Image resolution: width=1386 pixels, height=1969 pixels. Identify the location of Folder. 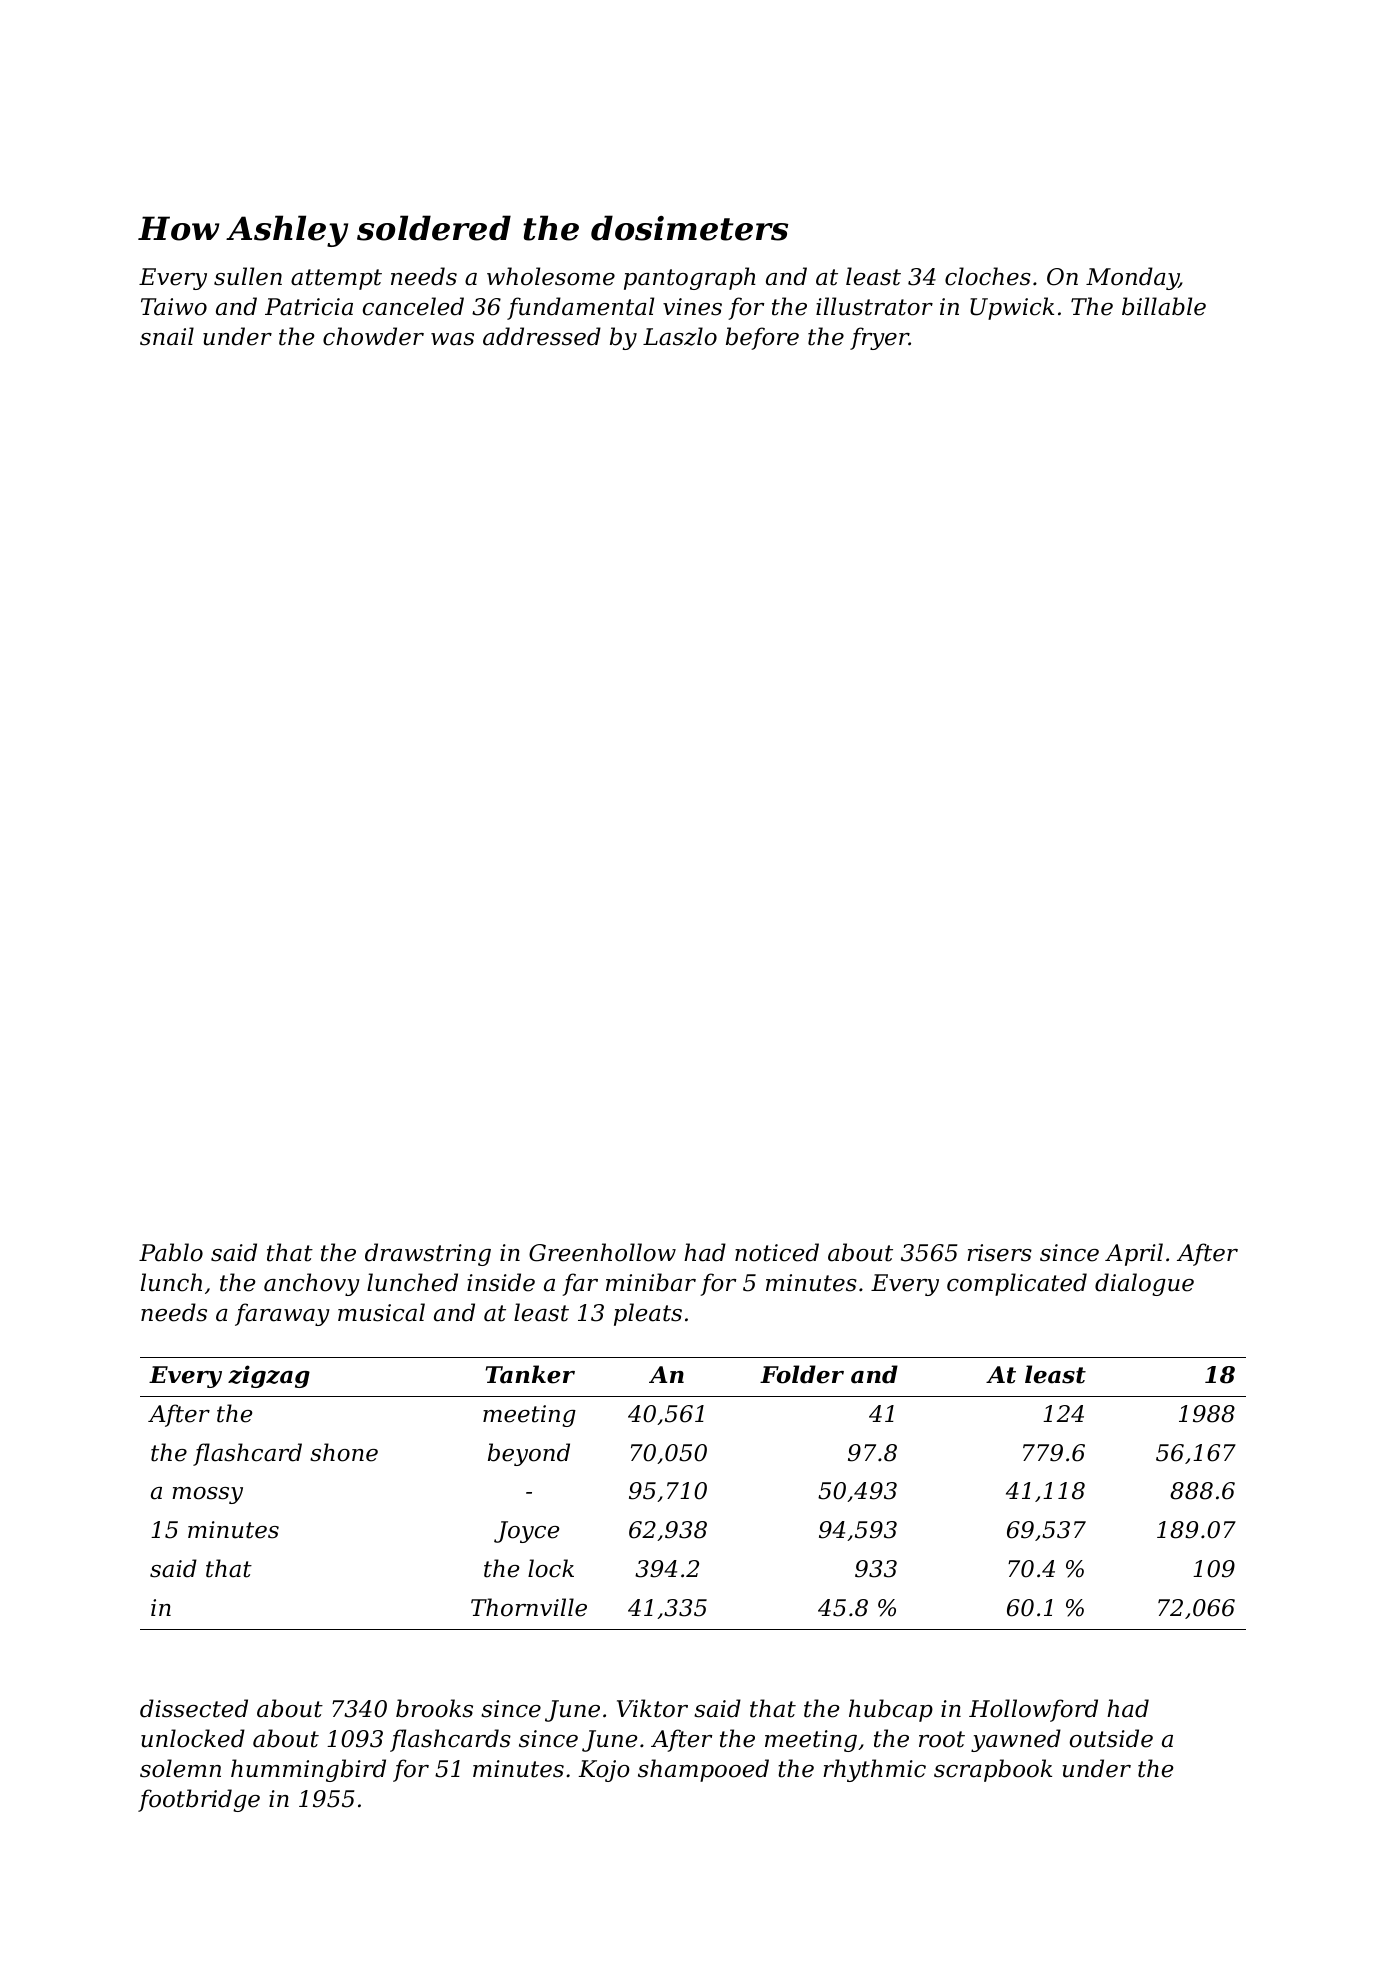
(802, 1374).
